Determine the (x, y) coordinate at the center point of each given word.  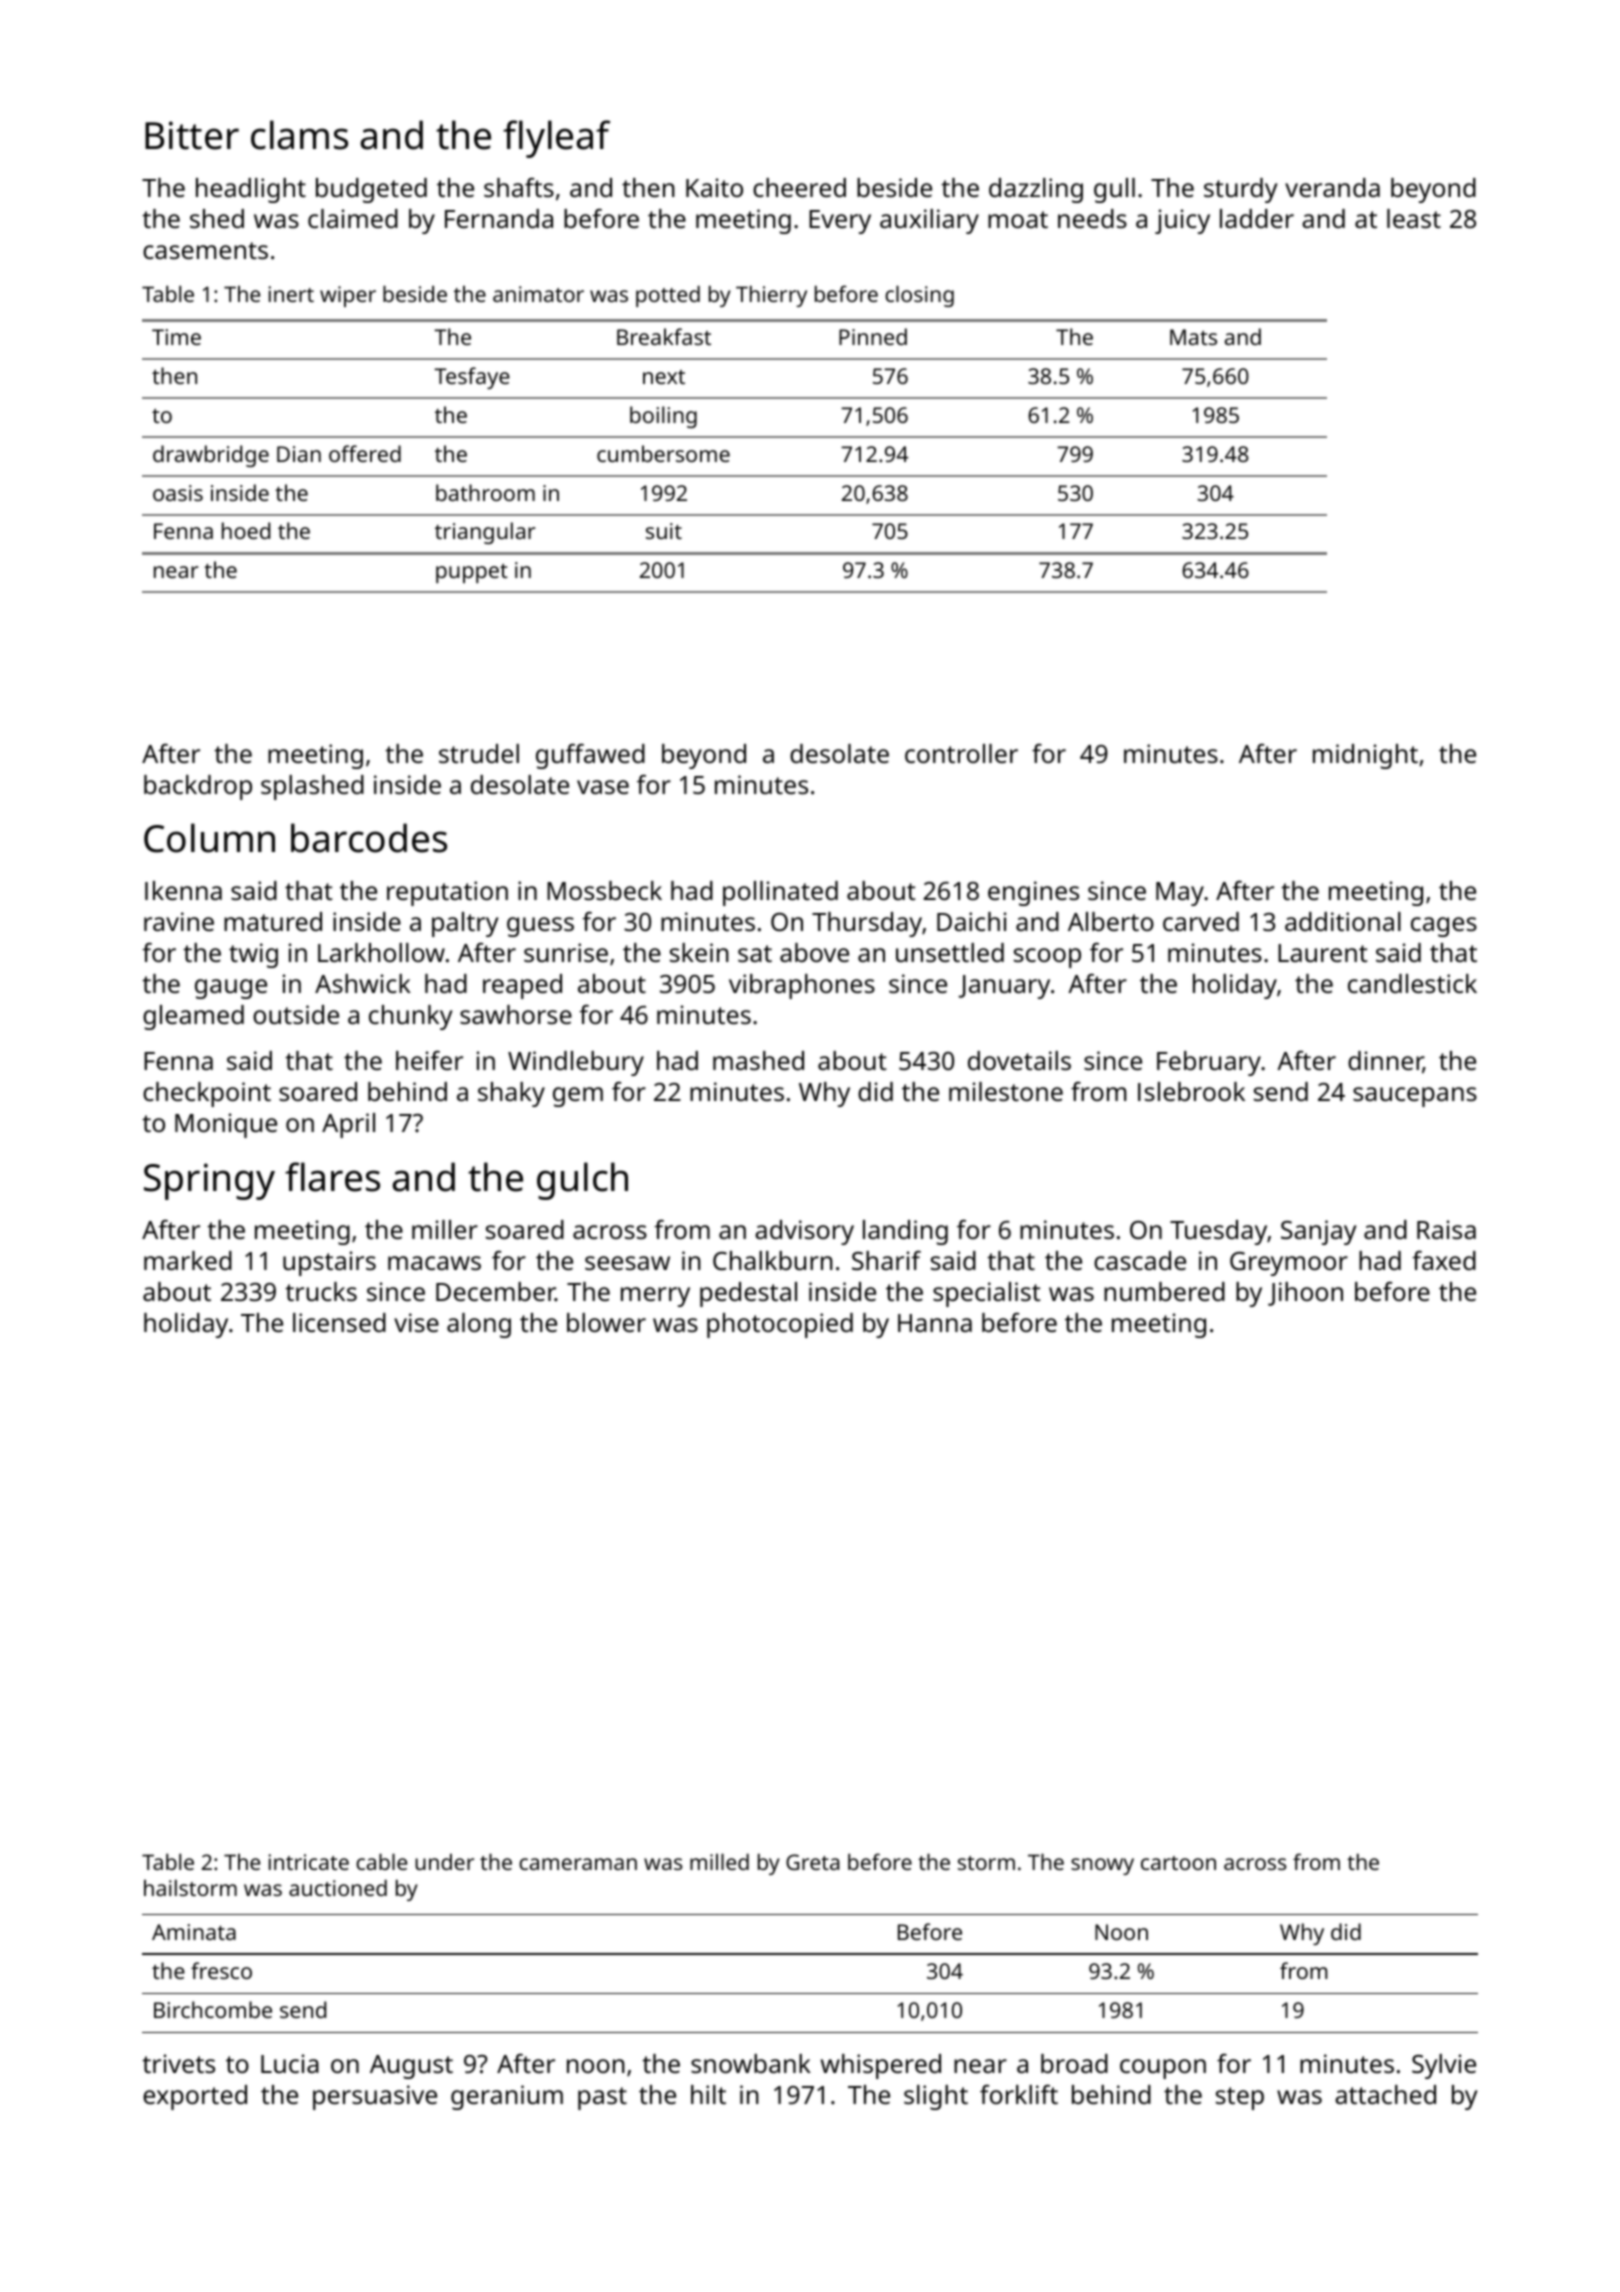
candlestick (1412, 983)
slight (936, 2097)
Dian (299, 454)
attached (1385, 2094)
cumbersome (663, 453)
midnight (1365, 756)
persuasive (375, 2097)
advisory (804, 1232)
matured (273, 921)
